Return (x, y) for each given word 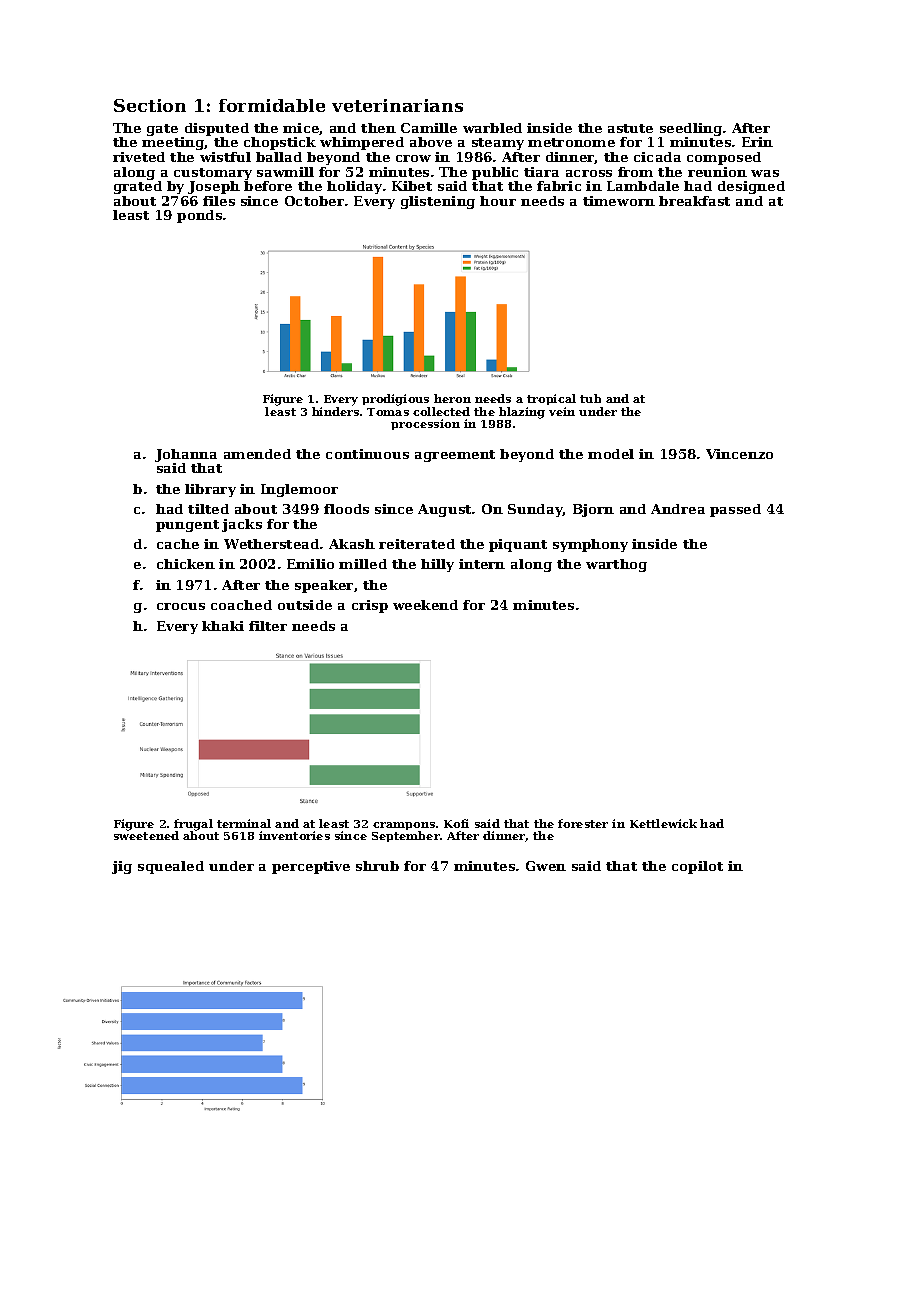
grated (138, 187)
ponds (199, 216)
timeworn (619, 201)
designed (751, 187)
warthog (616, 565)
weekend (425, 605)
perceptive (311, 867)
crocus (181, 606)
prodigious (395, 400)
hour (498, 201)
